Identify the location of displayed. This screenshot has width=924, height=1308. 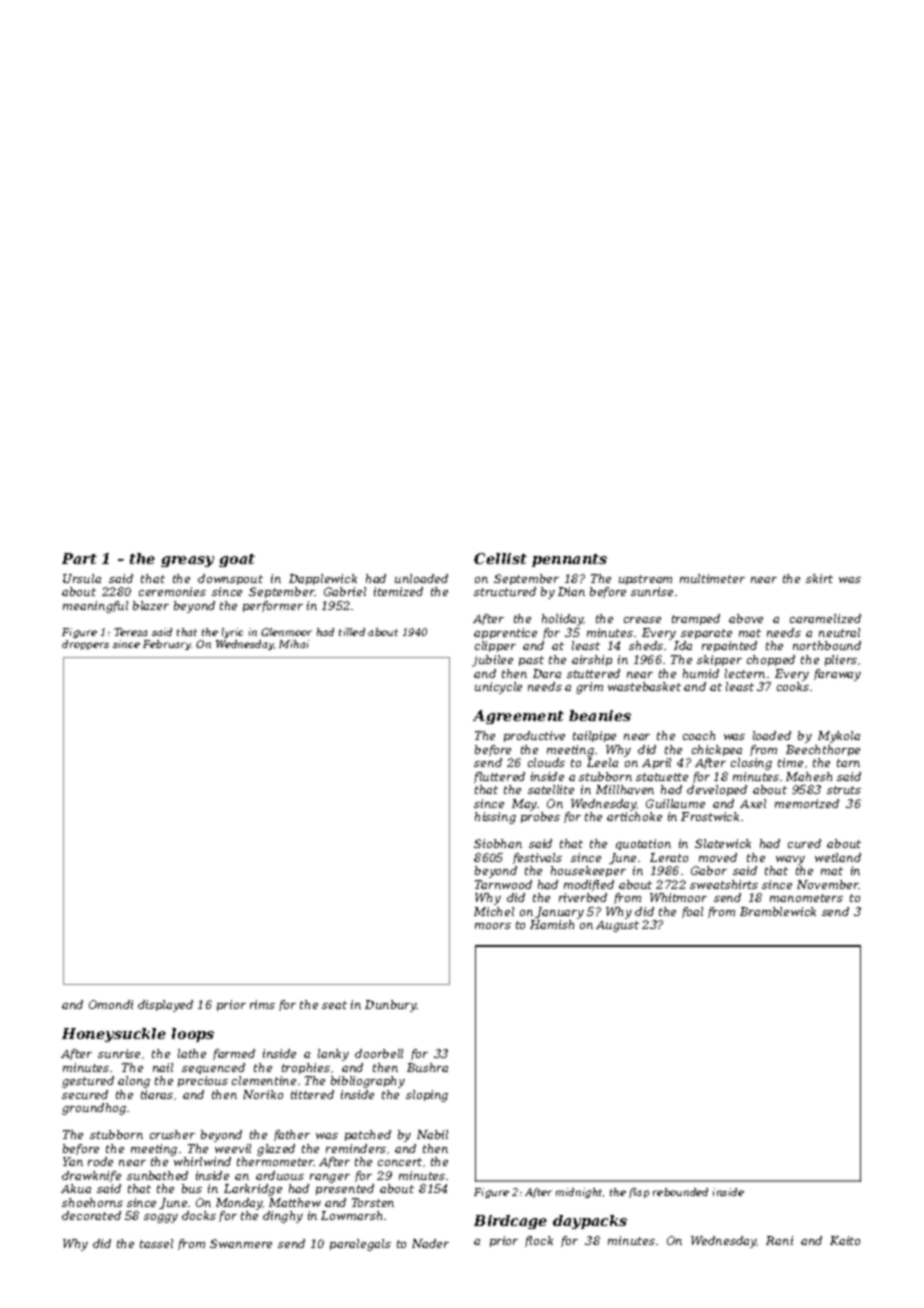
(165, 1006).
